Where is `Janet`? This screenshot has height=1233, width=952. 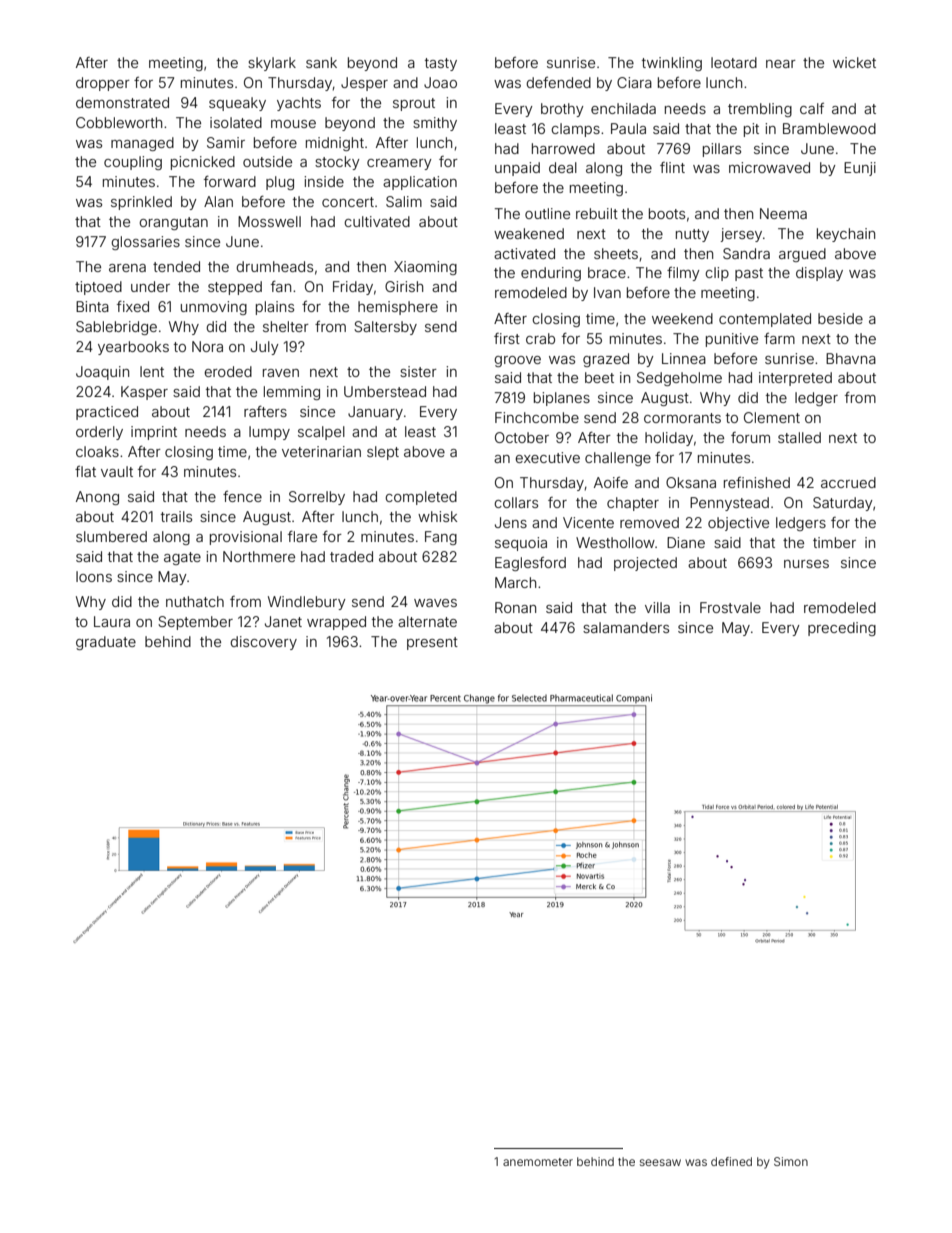 Janet is located at coordinates (283, 621).
